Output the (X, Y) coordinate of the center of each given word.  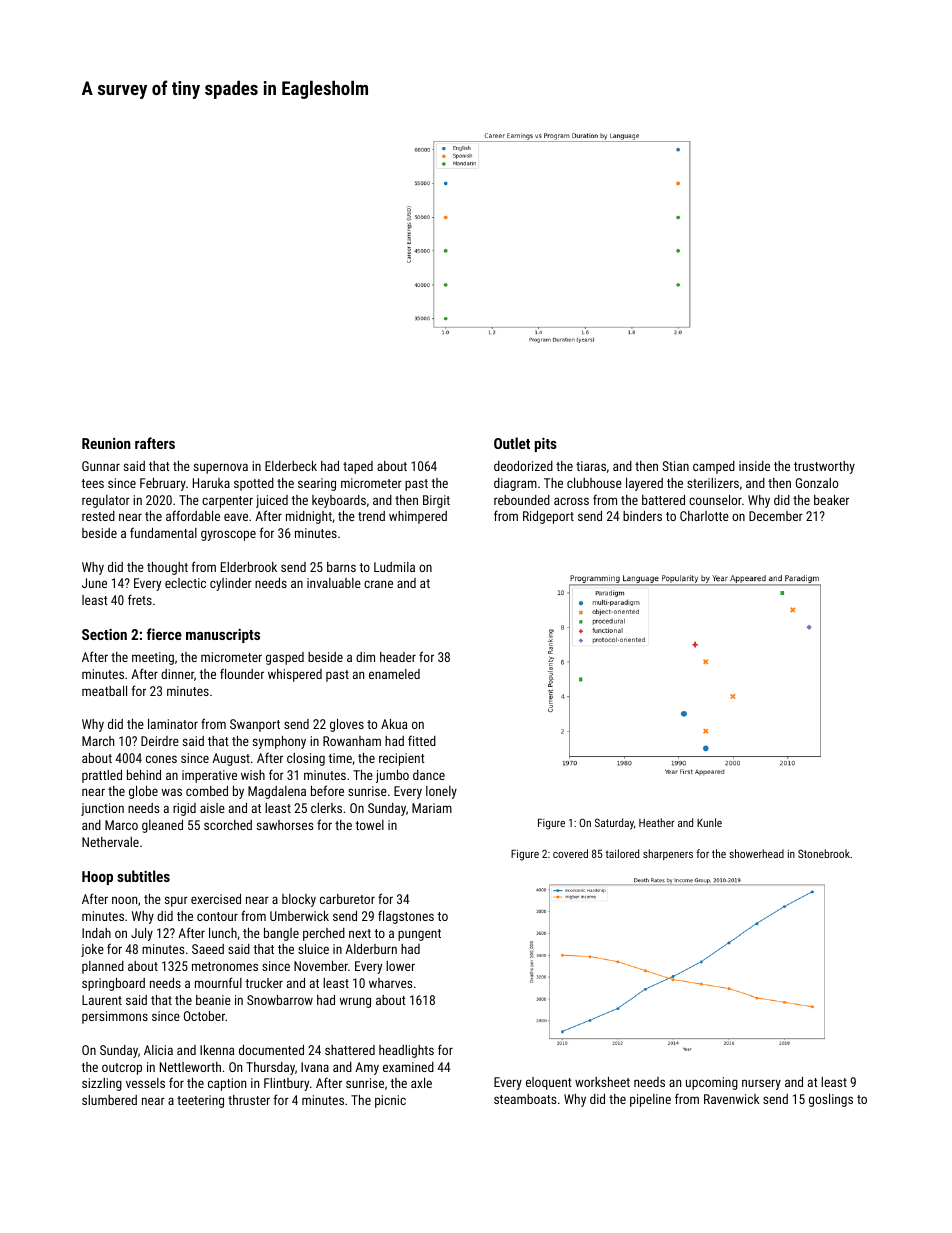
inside (754, 466)
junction (102, 809)
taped (358, 467)
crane (378, 584)
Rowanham (352, 741)
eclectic (185, 583)
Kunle (709, 822)
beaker (831, 500)
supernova (221, 468)
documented (271, 1050)
